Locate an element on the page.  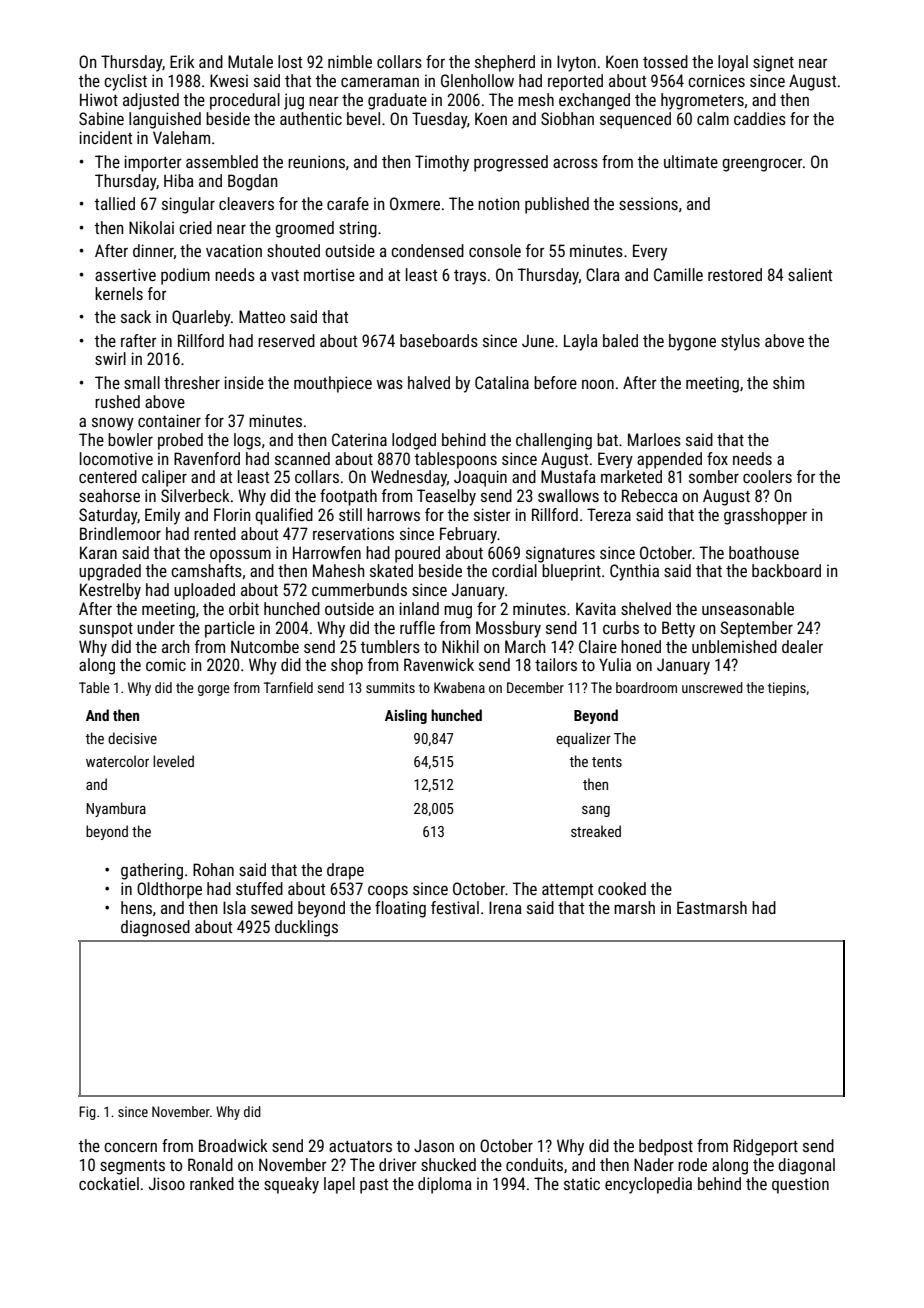
console is located at coordinates (495, 250).
